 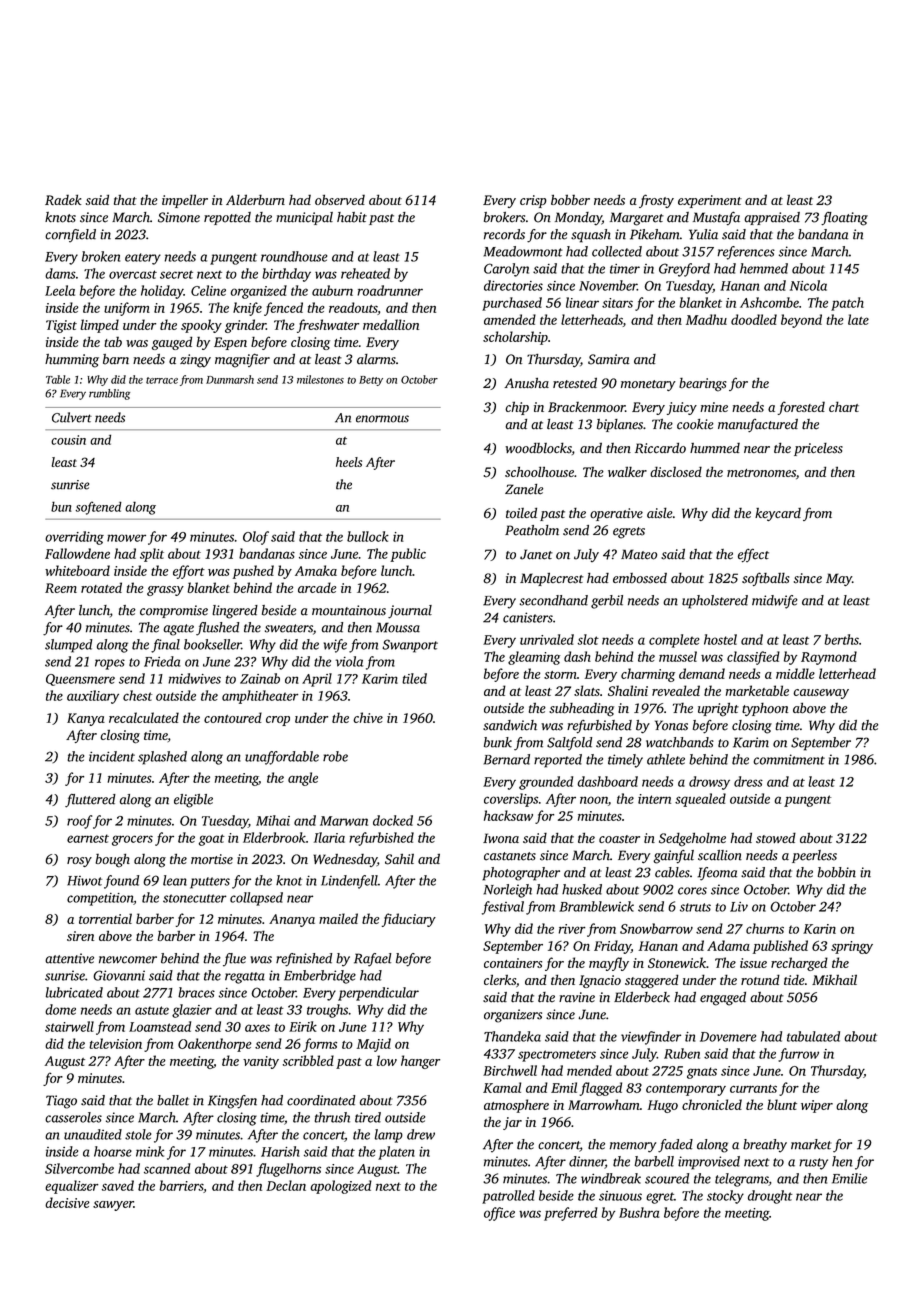 I want to click on heels, so click(x=349, y=462).
